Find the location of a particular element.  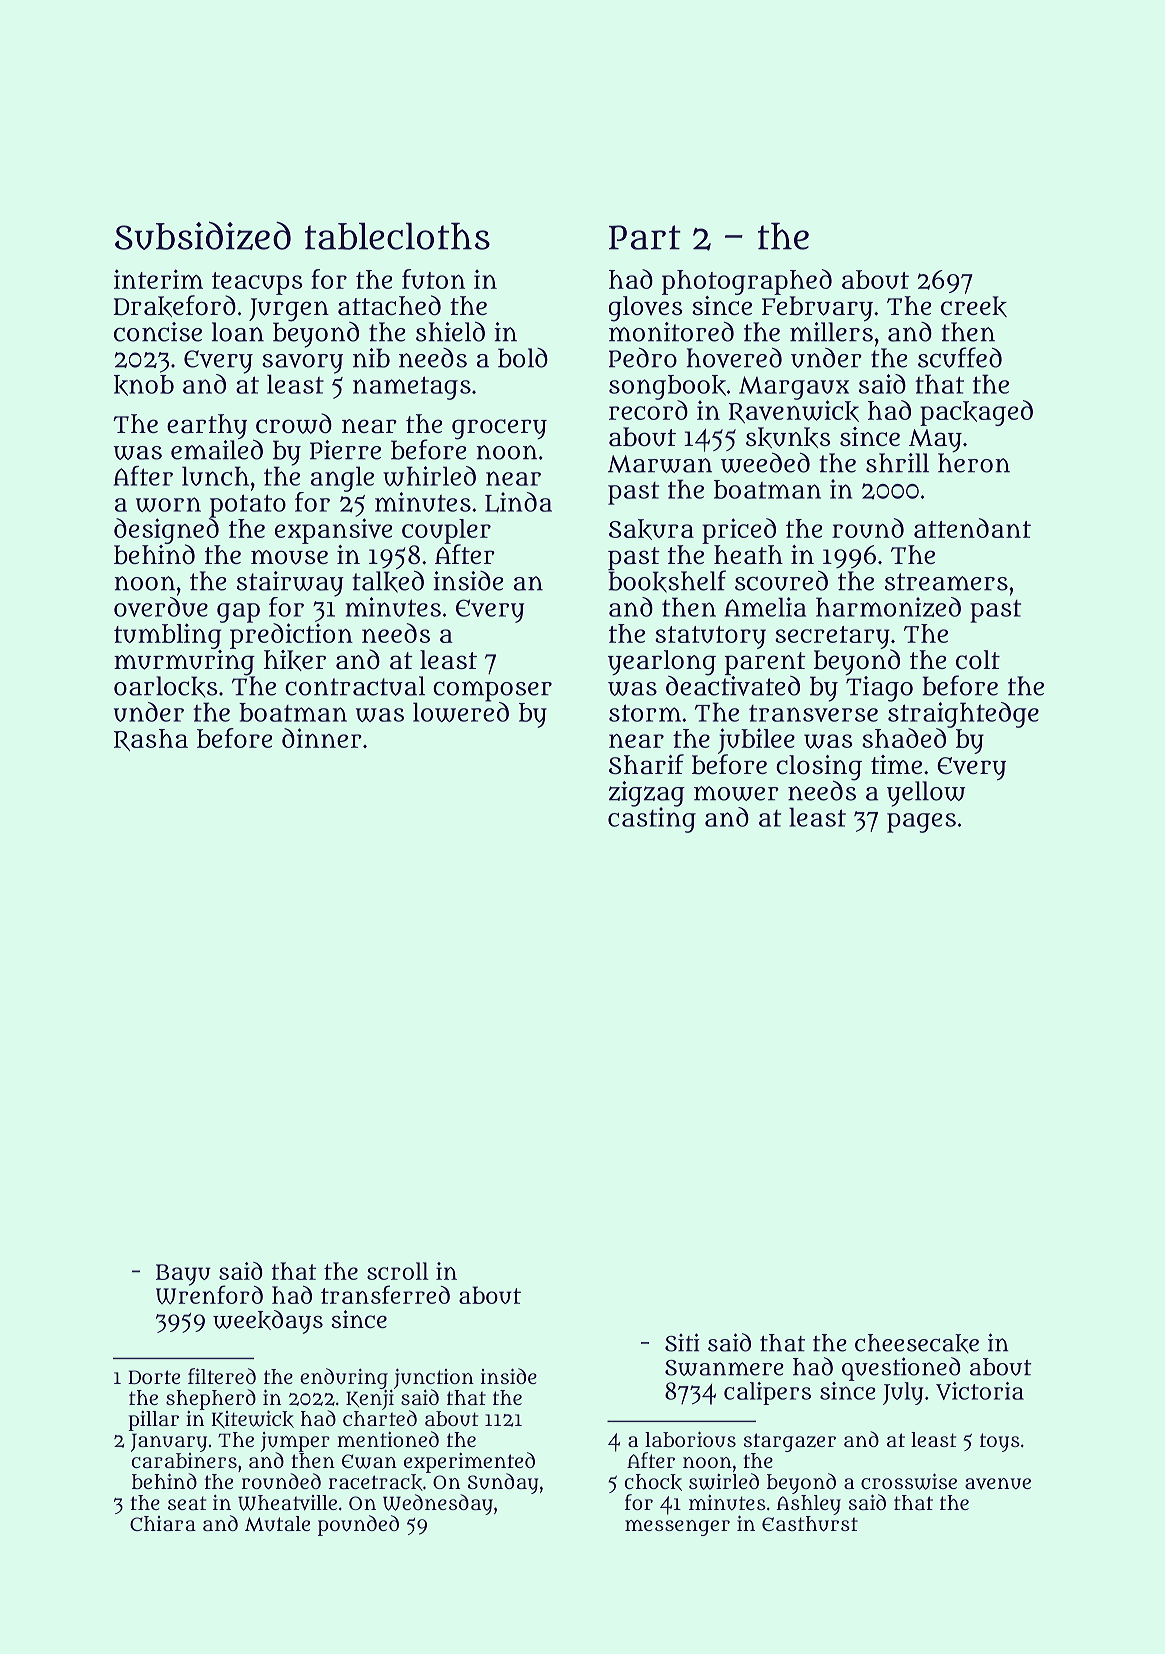

cheesecake is located at coordinates (917, 1343).
